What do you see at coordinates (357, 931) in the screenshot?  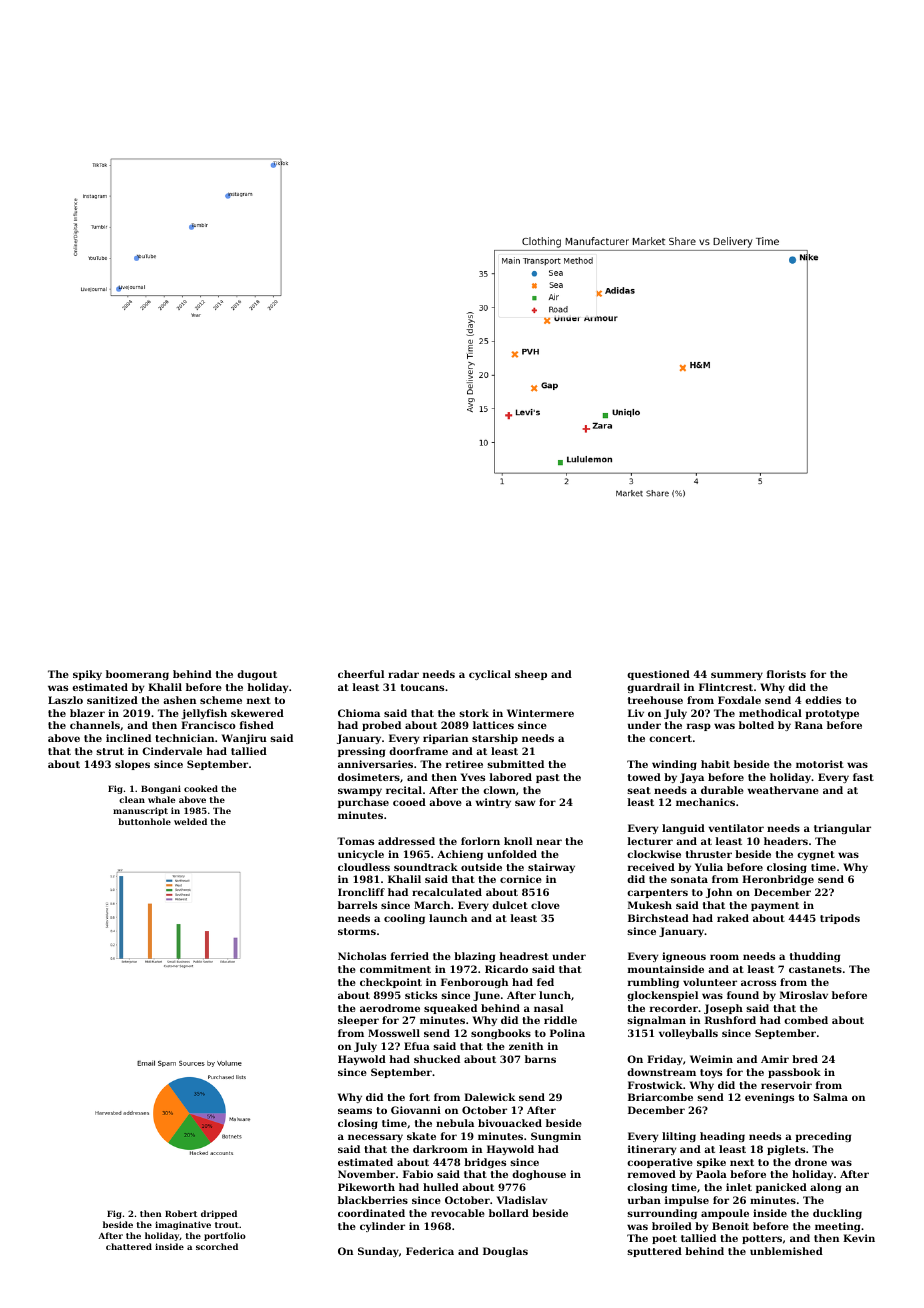 I see `storms` at bounding box center [357, 931].
